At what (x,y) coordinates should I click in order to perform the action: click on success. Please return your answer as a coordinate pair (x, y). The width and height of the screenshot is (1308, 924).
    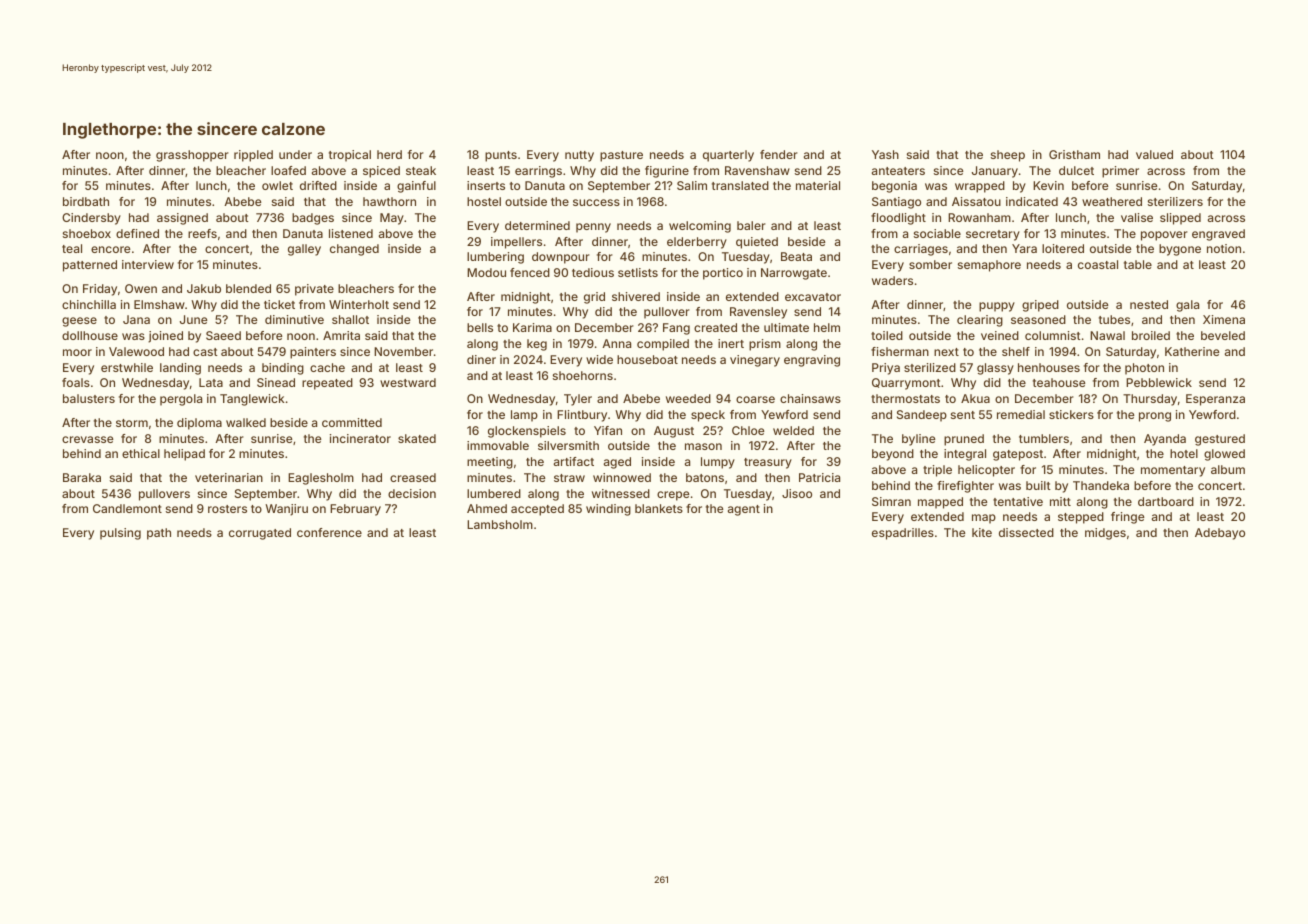
    Looking at the image, I should click on (596, 202).
